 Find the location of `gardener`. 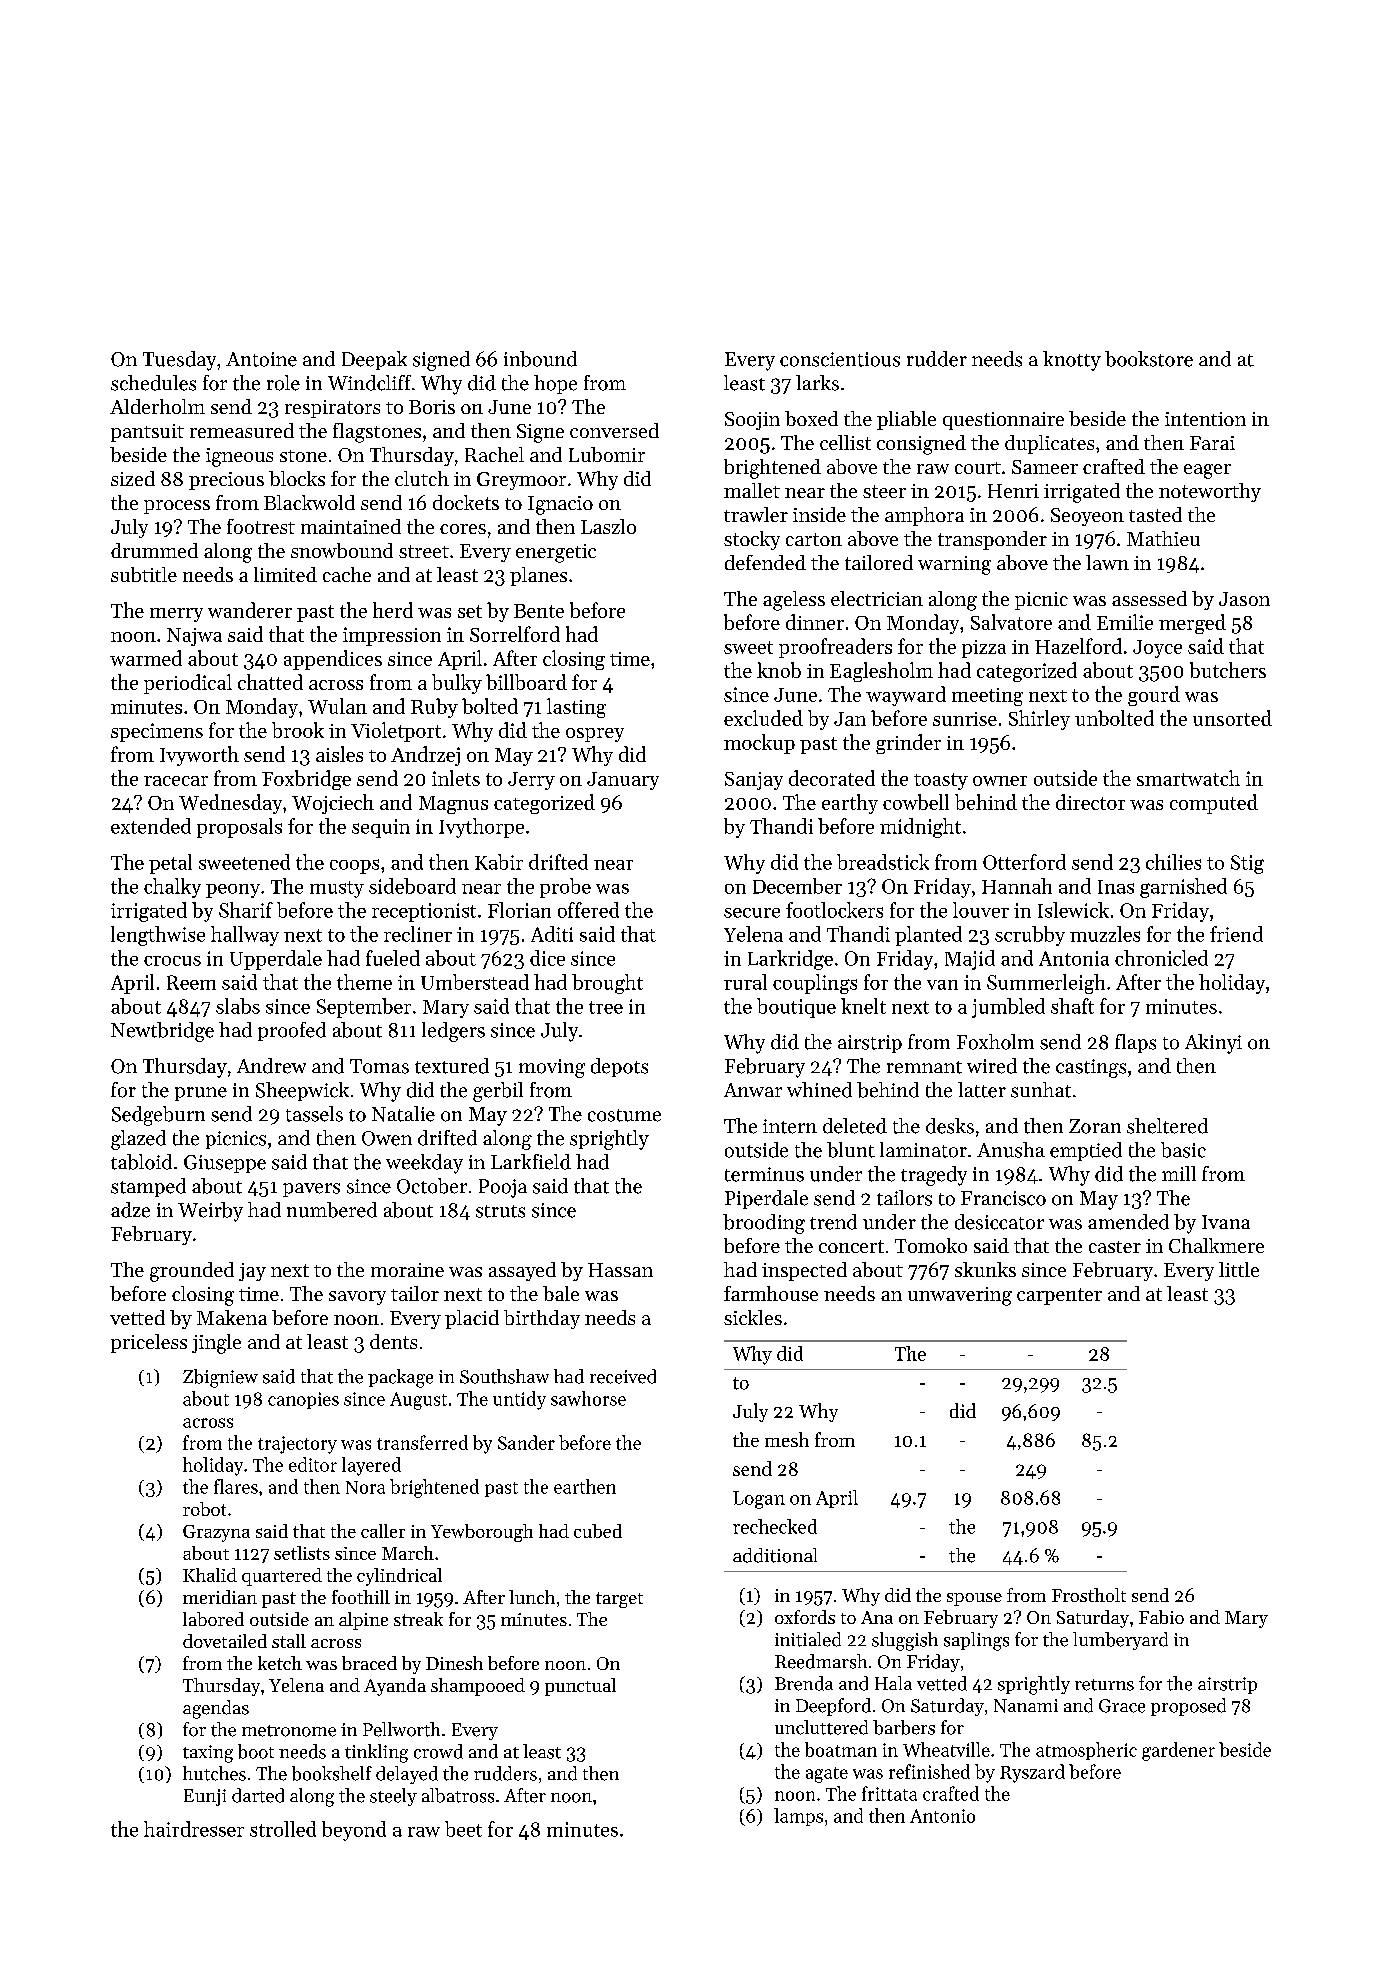

gardener is located at coordinates (1178, 1751).
